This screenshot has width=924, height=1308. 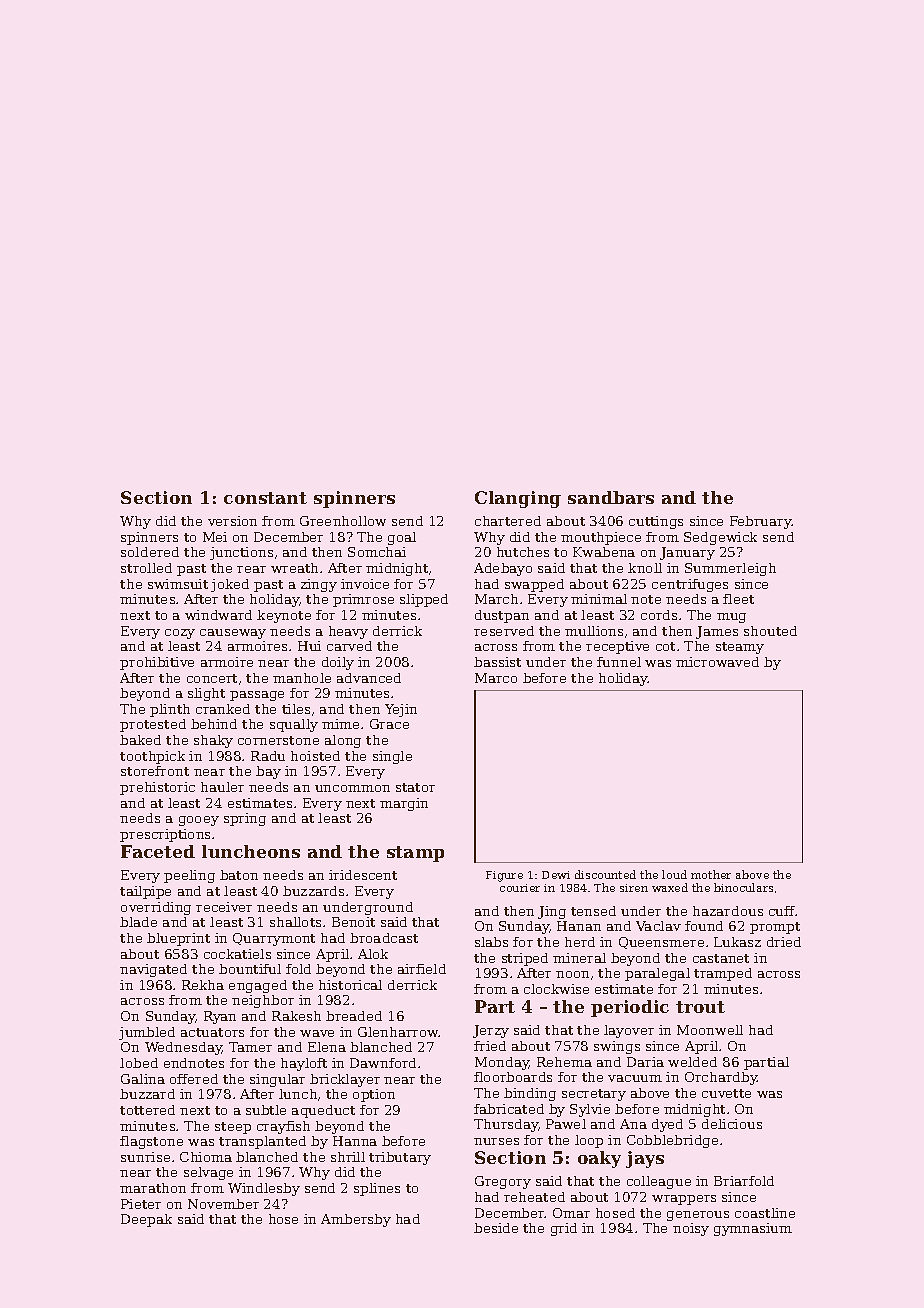 What do you see at coordinates (206, 694) in the screenshot?
I see `slight` at bounding box center [206, 694].
